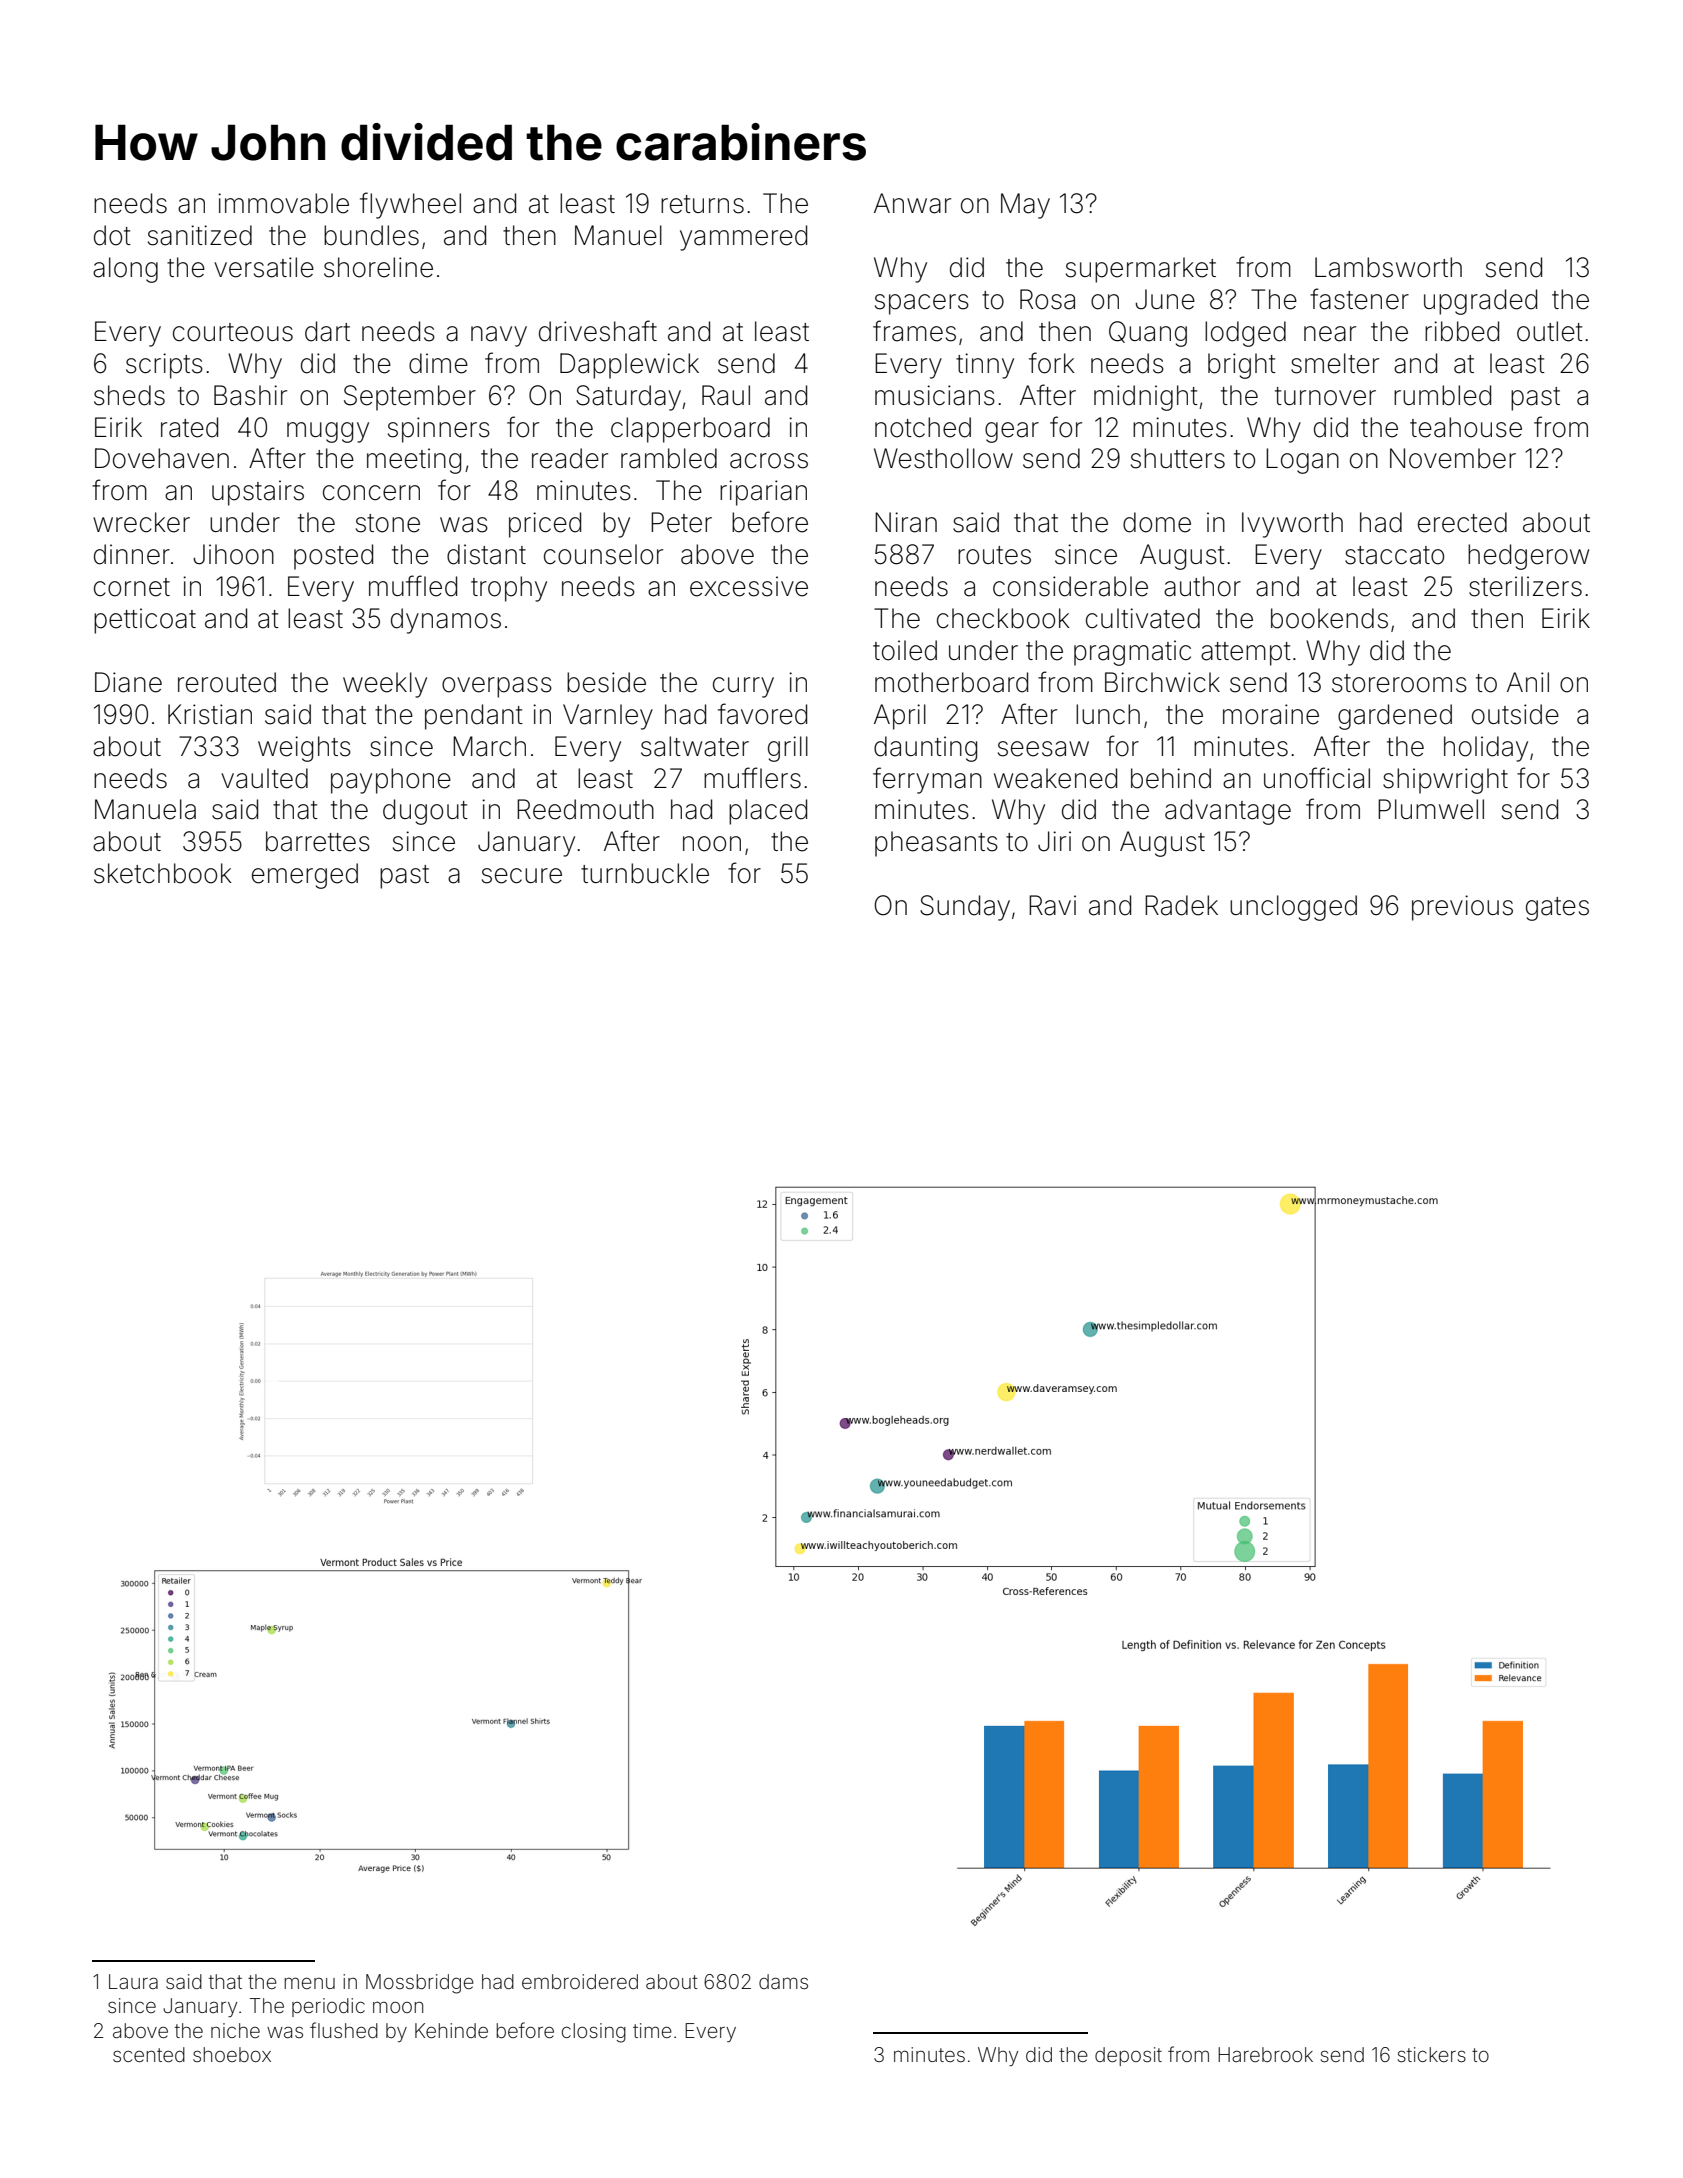 This page has height=2178, width=1683. Describe the element at coordinates (645, 873) in the page. I see `turnbuckle` at that location.
